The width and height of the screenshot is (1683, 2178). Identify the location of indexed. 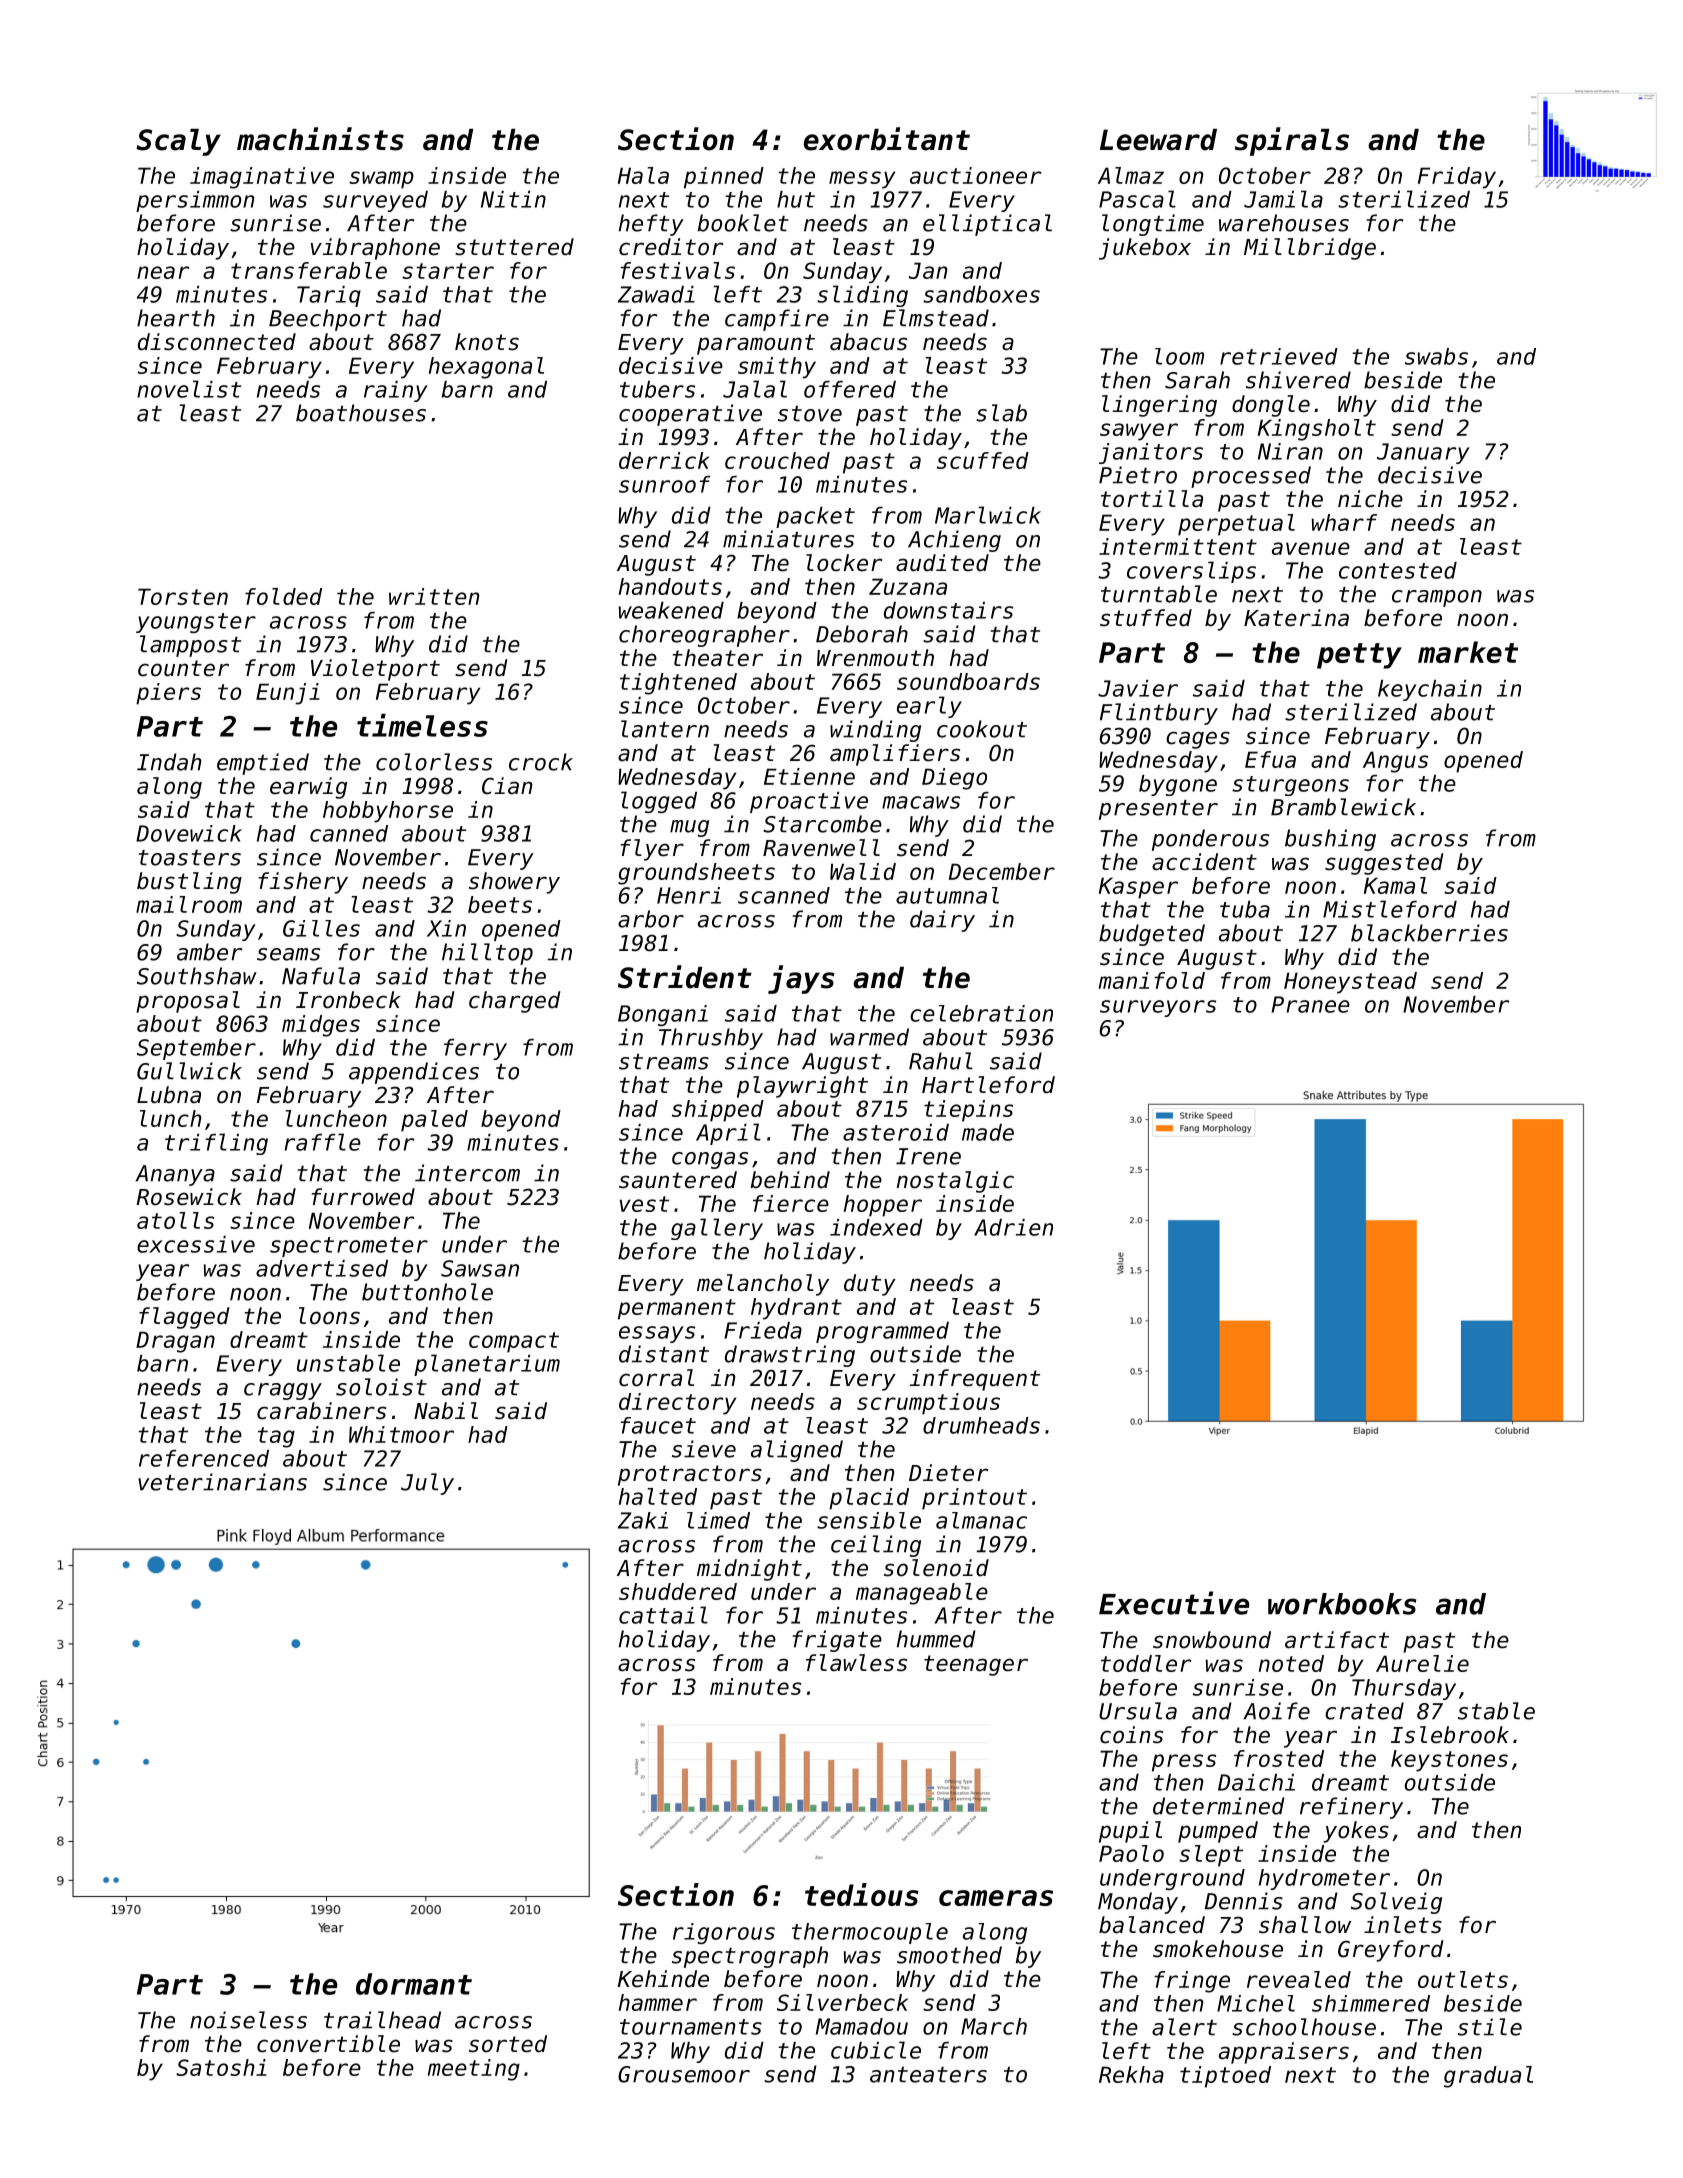
(876, 1227).
